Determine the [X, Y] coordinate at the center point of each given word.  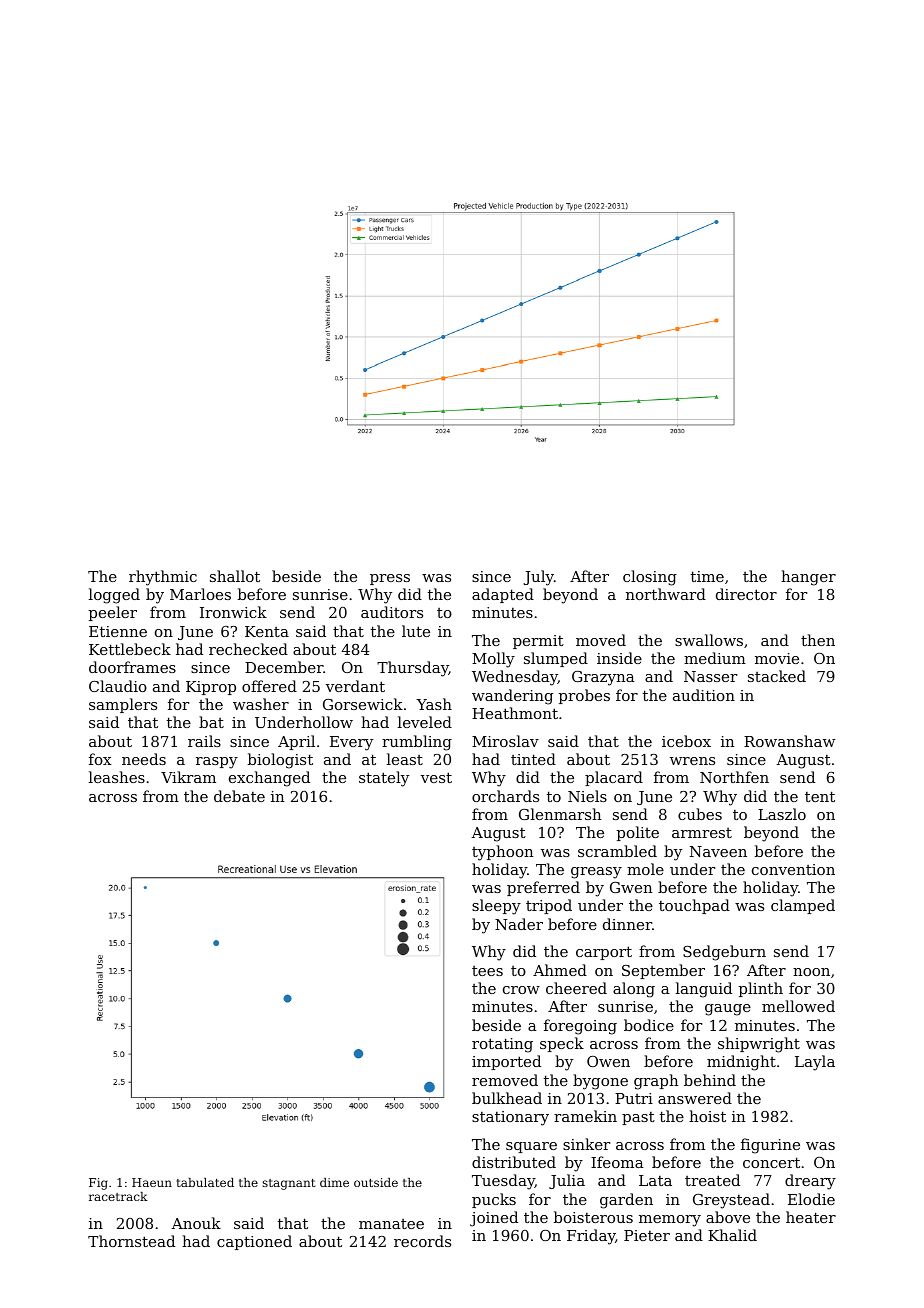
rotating [502, 1045]
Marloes [200, 594]
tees [487, 971]
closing [650, 578]
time [707, 576]
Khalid [732, 1235]
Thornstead [131, 1241]
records [422, 1241]
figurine [770, 1146]
